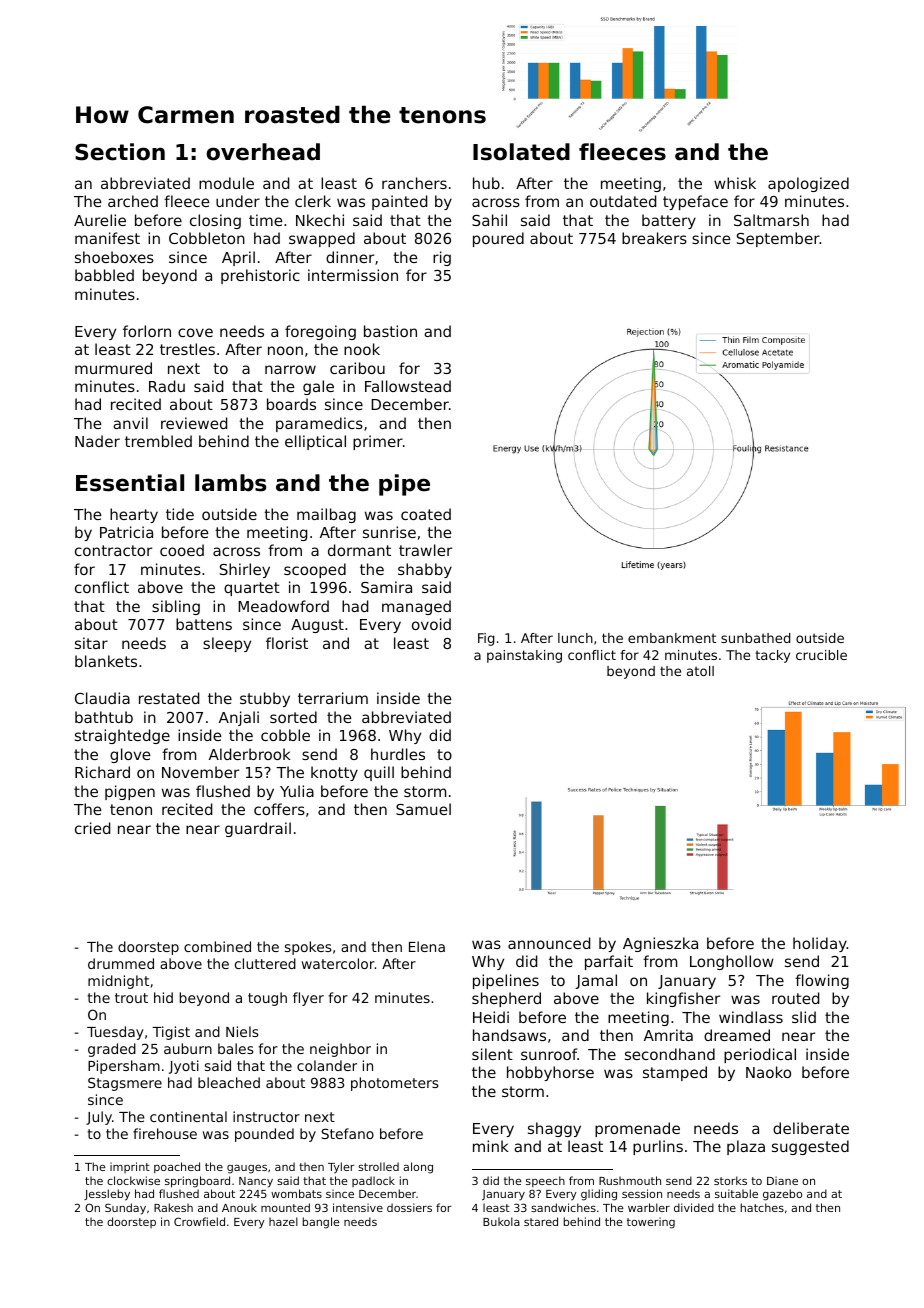  I want to click on neighbor, so click(340, 1050).
